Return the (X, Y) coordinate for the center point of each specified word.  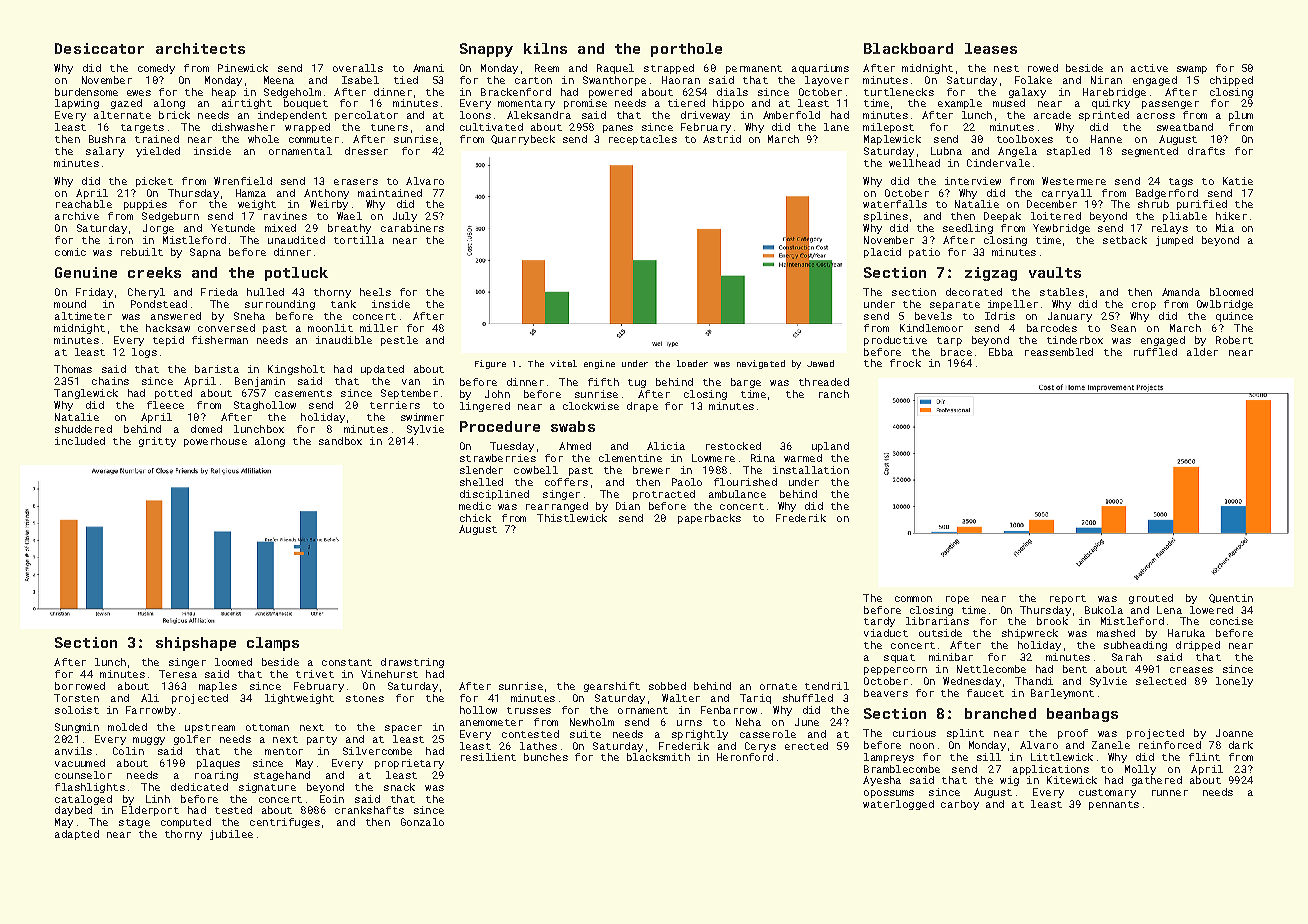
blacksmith (658, 757)
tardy (879, 622)
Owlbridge (1225, 305)
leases (991, 48)
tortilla (359, 240)
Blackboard (908, 48)
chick (475, 518)
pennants (1114, 805)
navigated (761, 364)
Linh (158, 799)
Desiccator (99, 48)
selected (1161, 681)
